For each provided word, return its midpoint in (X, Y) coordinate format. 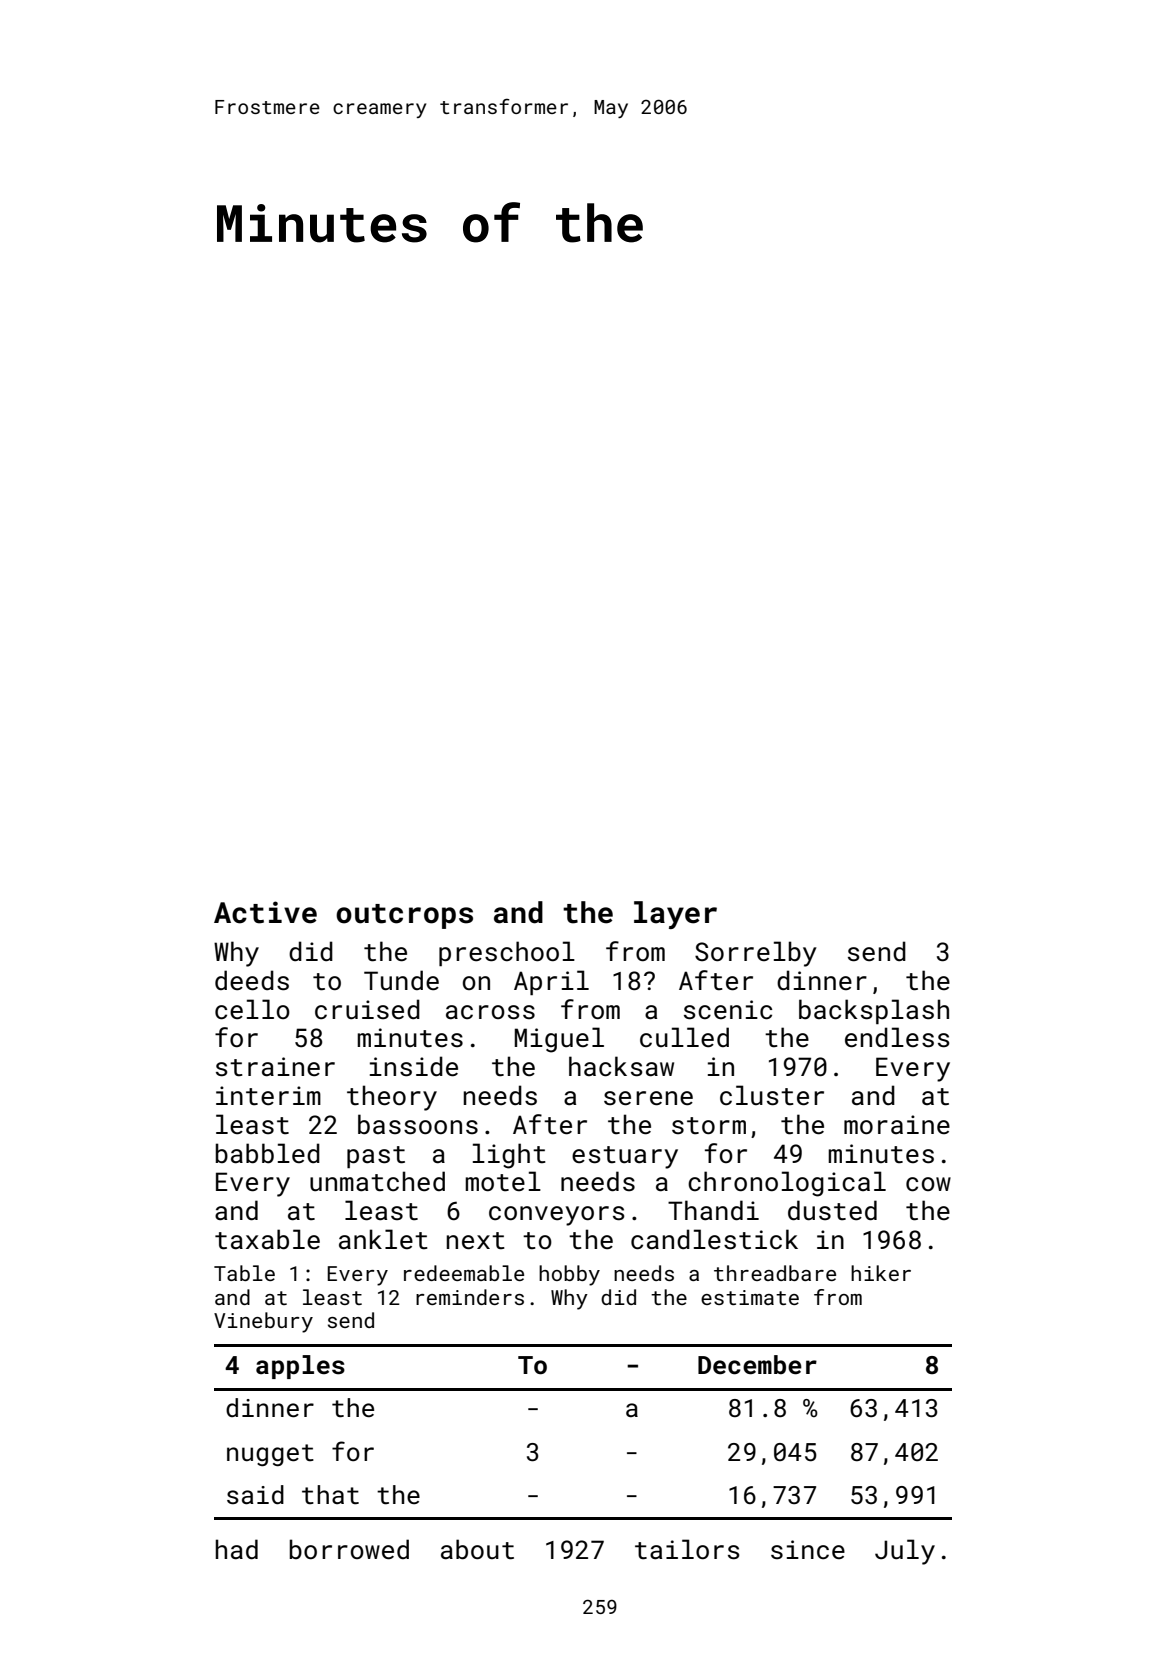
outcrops (404, 916)
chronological (787, 1184)
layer (675, 915)
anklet (383, 1239)
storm (709, 1126)
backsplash (874, 1011)
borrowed (349, 1549)
